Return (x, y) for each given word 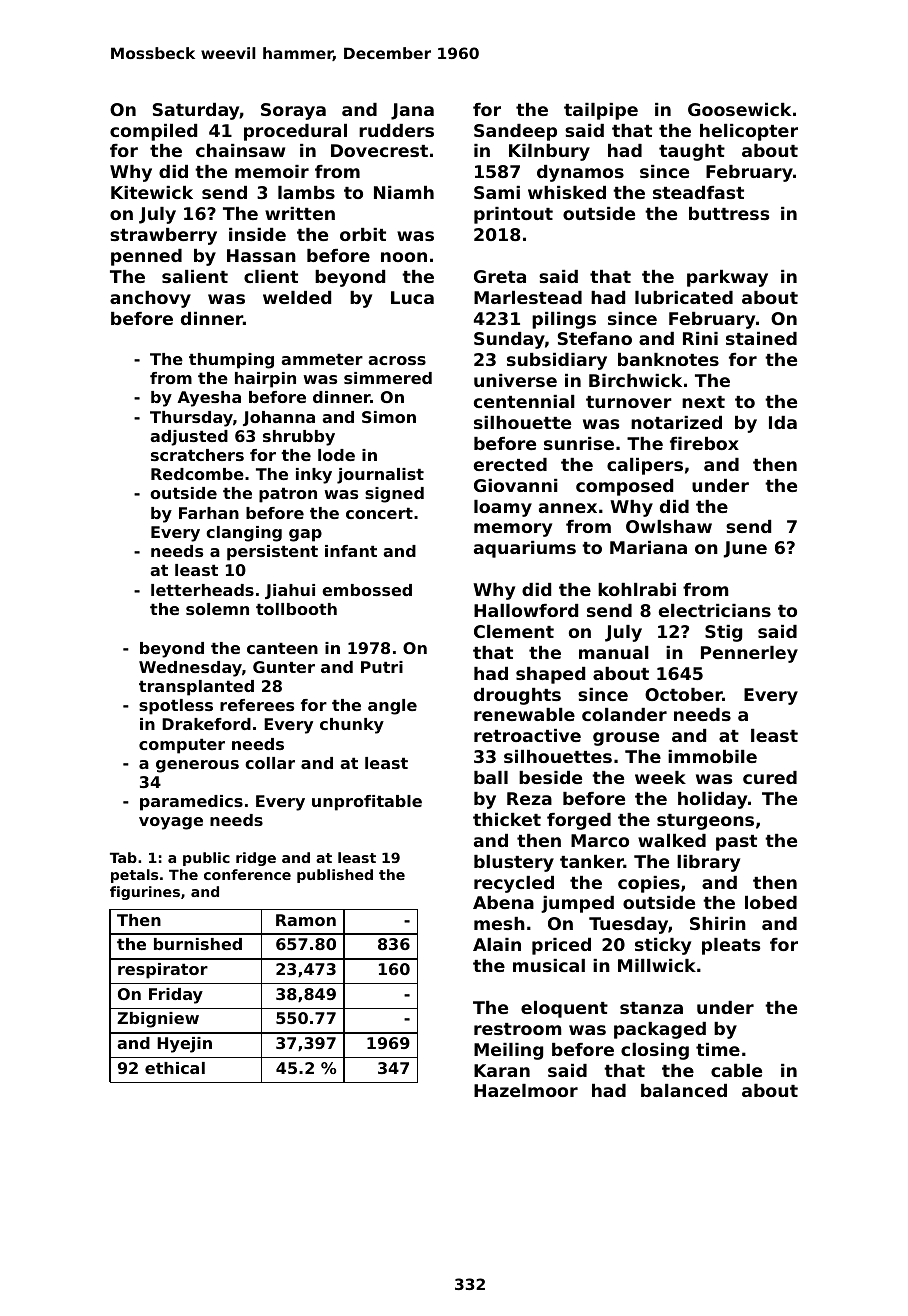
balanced (684, 1090)
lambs (306, 192)
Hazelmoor (526, 1090)
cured (770, 777)
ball (491, 777)
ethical (175, 1068)
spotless (176, 707)
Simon (389, 417)
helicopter (749, 132)
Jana (412, 111)
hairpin (265, 380)
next (703, 402)
